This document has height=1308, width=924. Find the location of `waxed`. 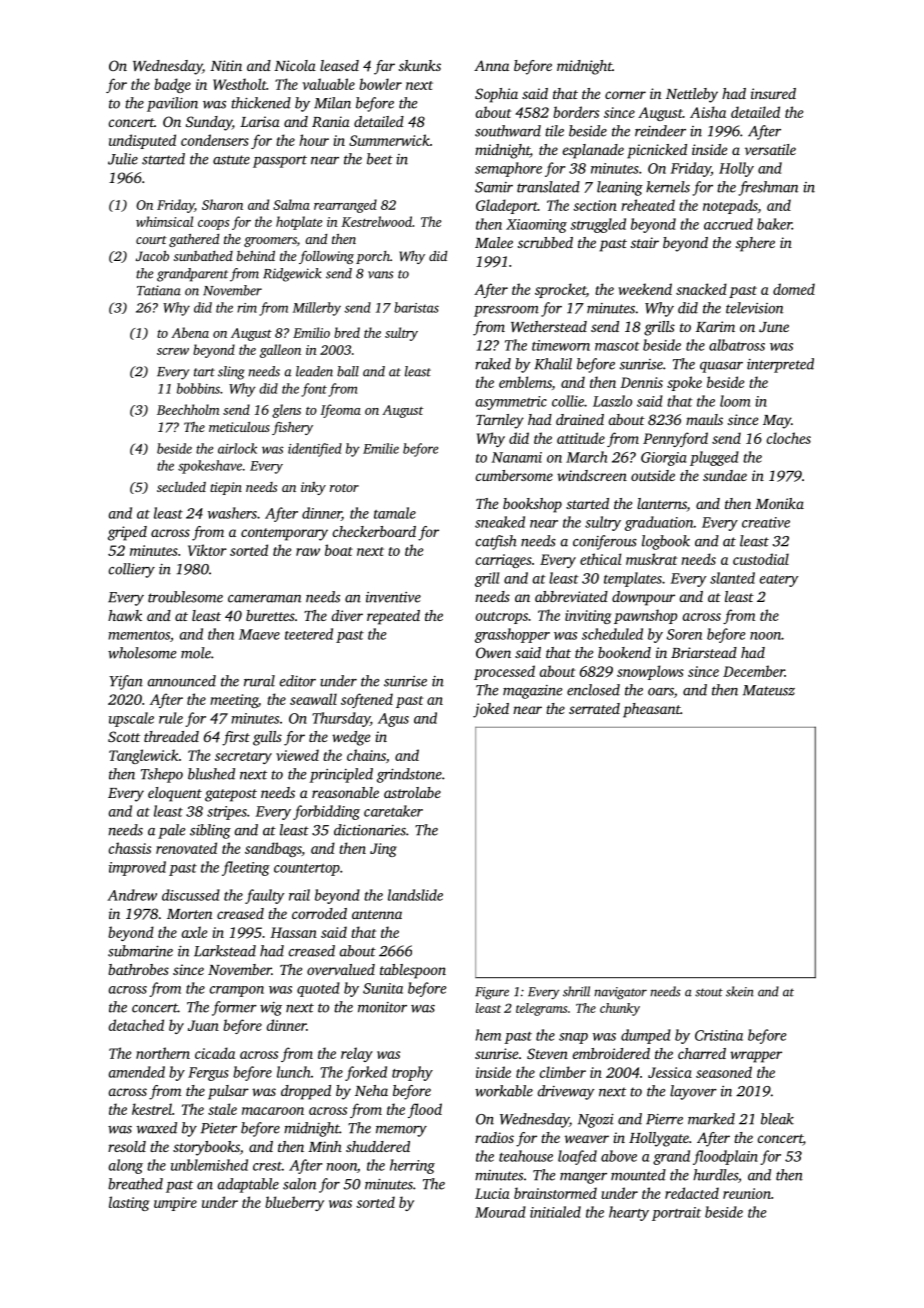

waxed is located at coordinates (157, 1128).
